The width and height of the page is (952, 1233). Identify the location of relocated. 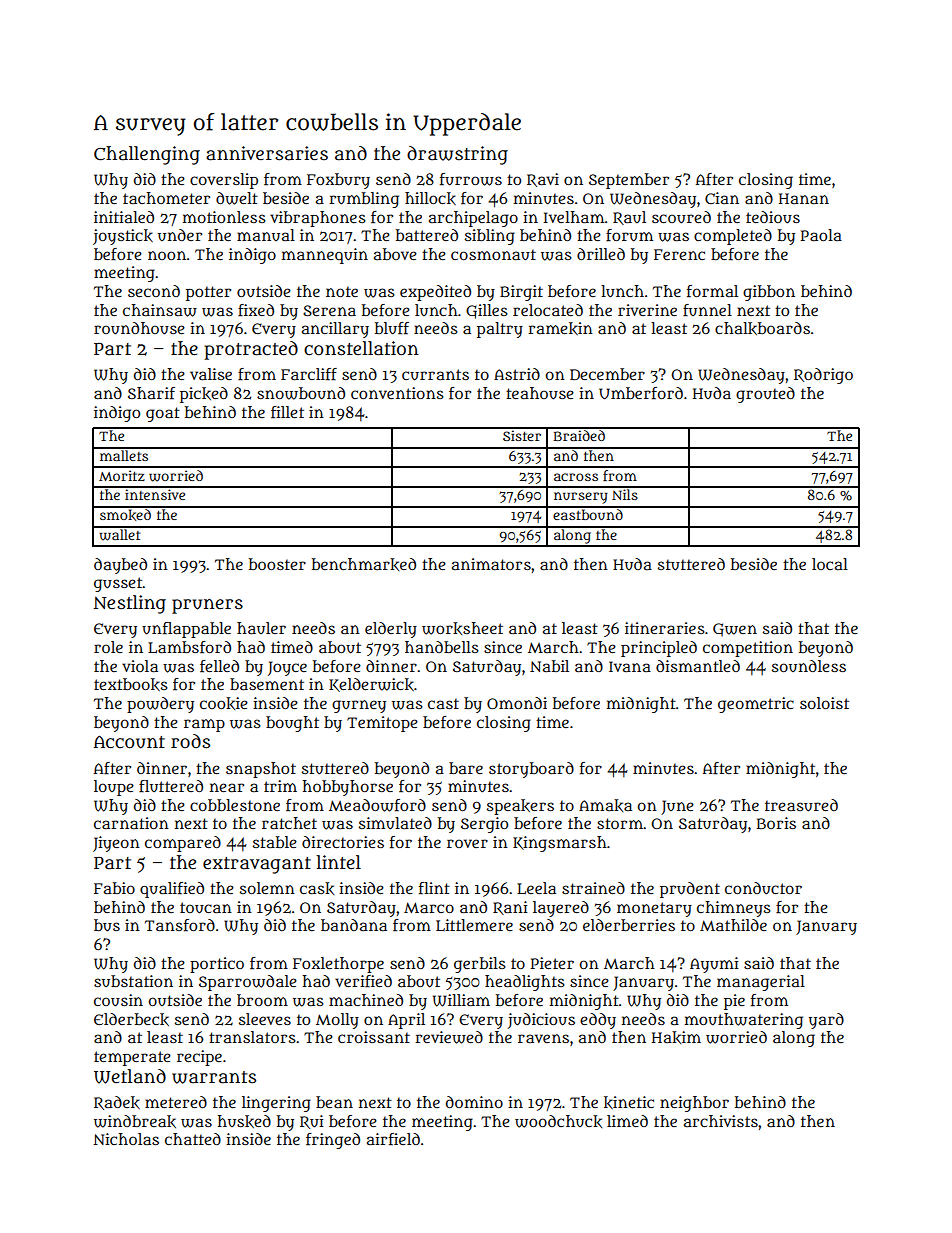
(548, 310).
